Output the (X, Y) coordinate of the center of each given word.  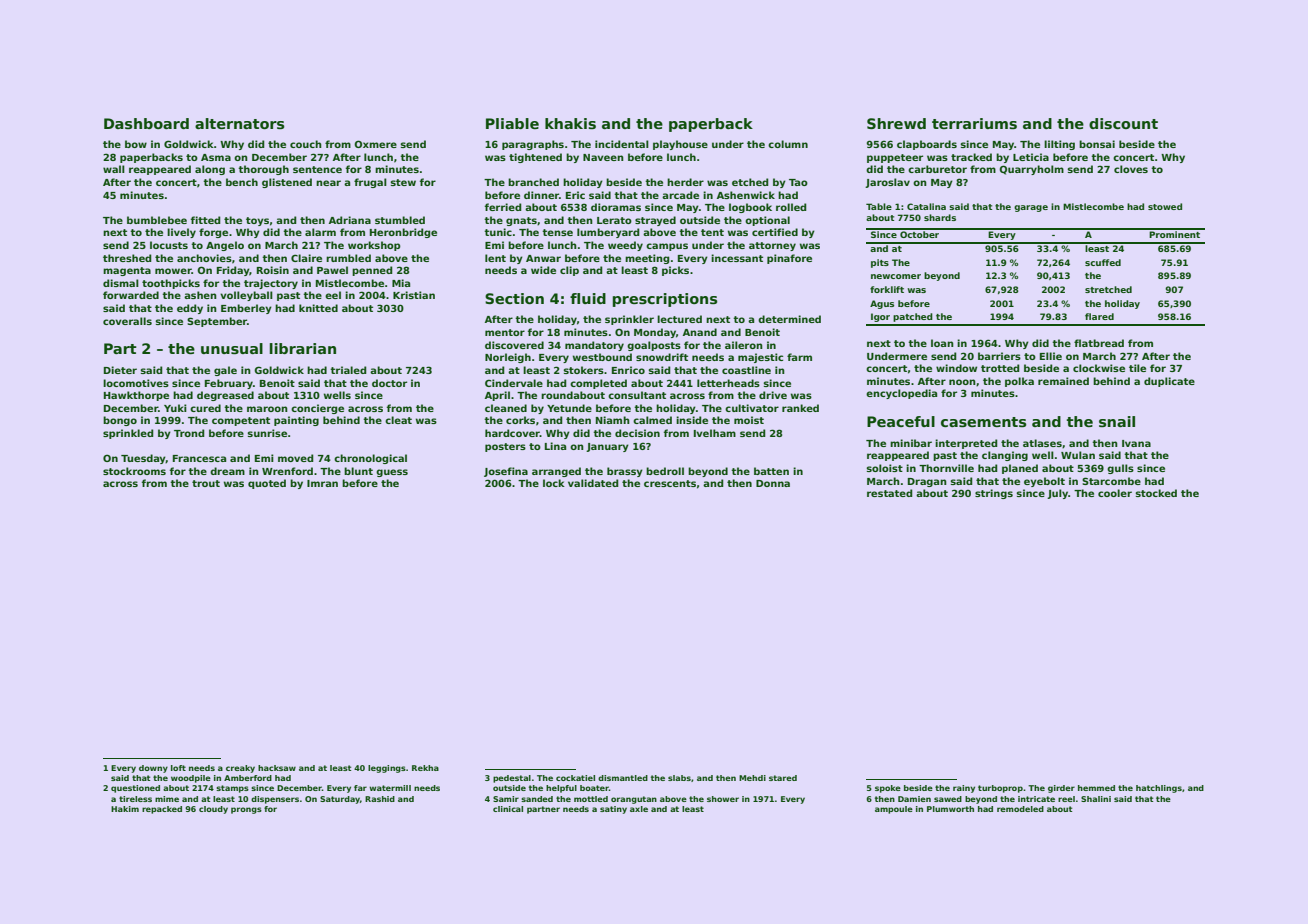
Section (514, 298)
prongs (246, 810)
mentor (505, 332)
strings (994, 494)
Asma (216, 157)
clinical (508, 809)
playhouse (680, 145)
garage (1031, 208)
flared (1099, 316)
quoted (267, 484)
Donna (773, 483)
